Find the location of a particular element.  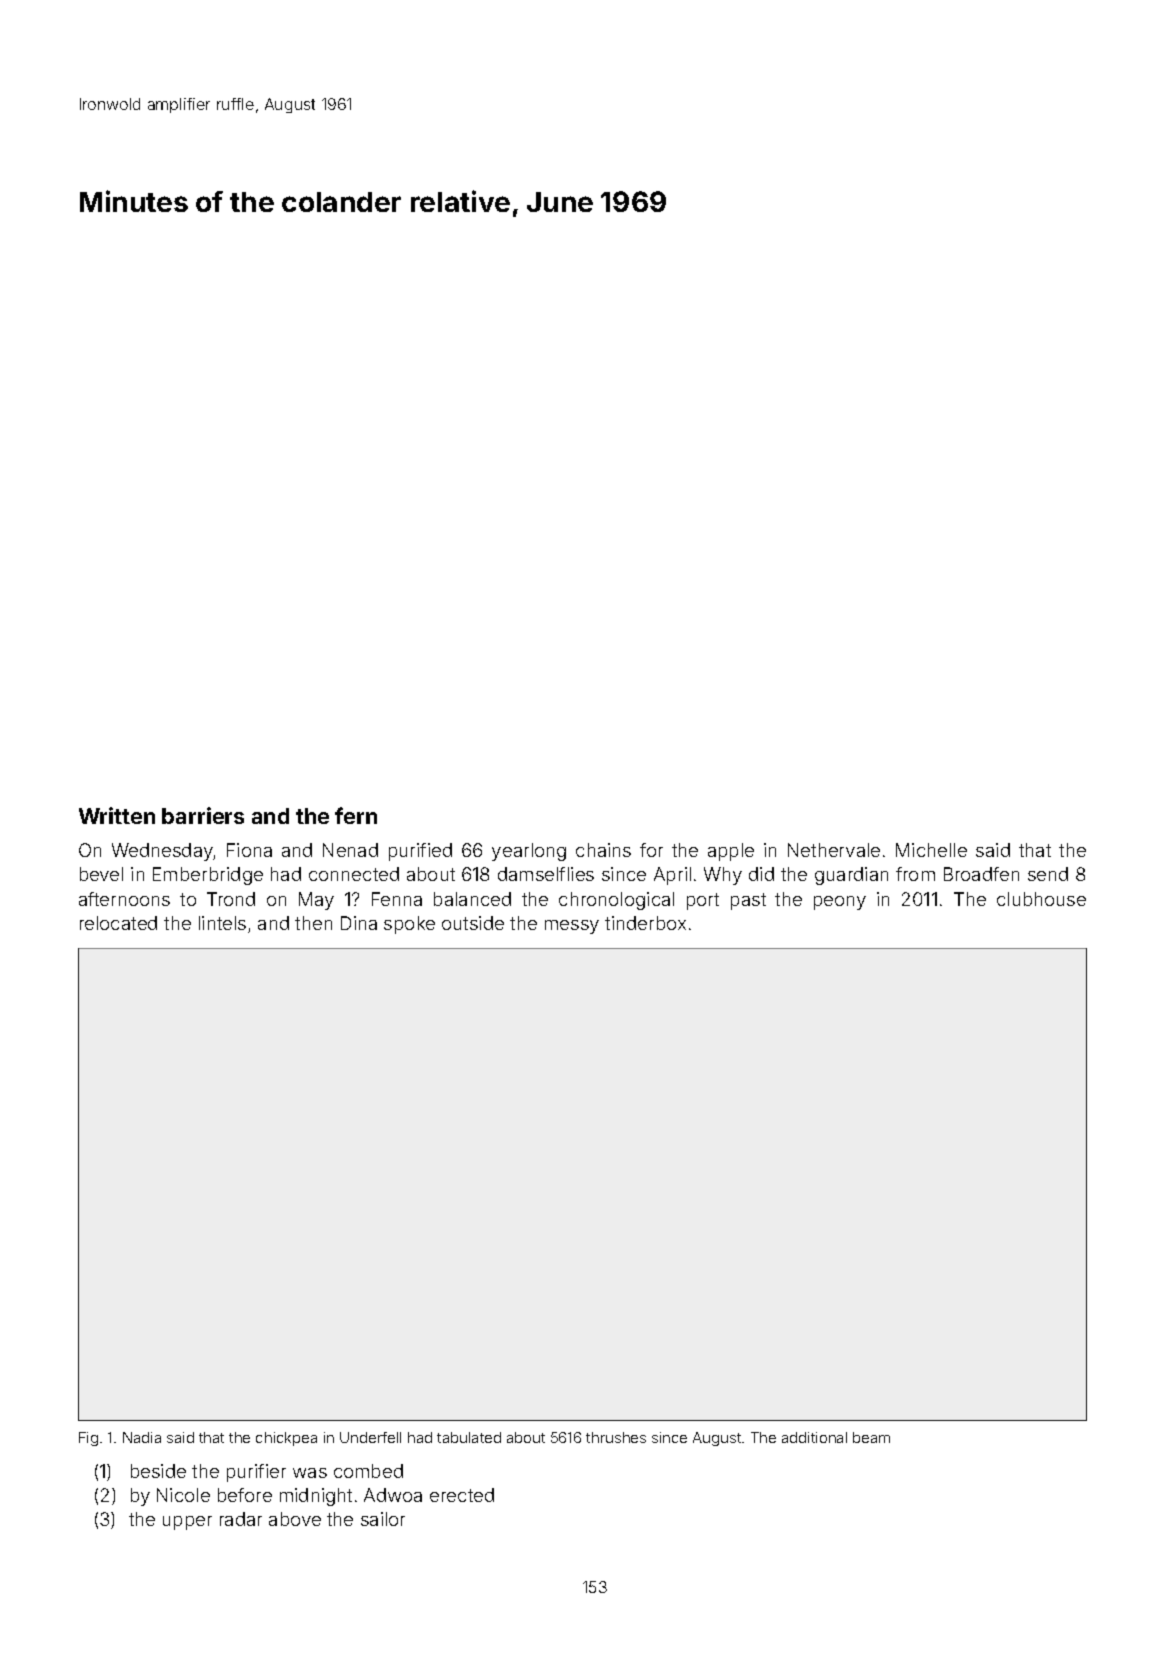

tinderbox is located at coordinates (645, 923).
